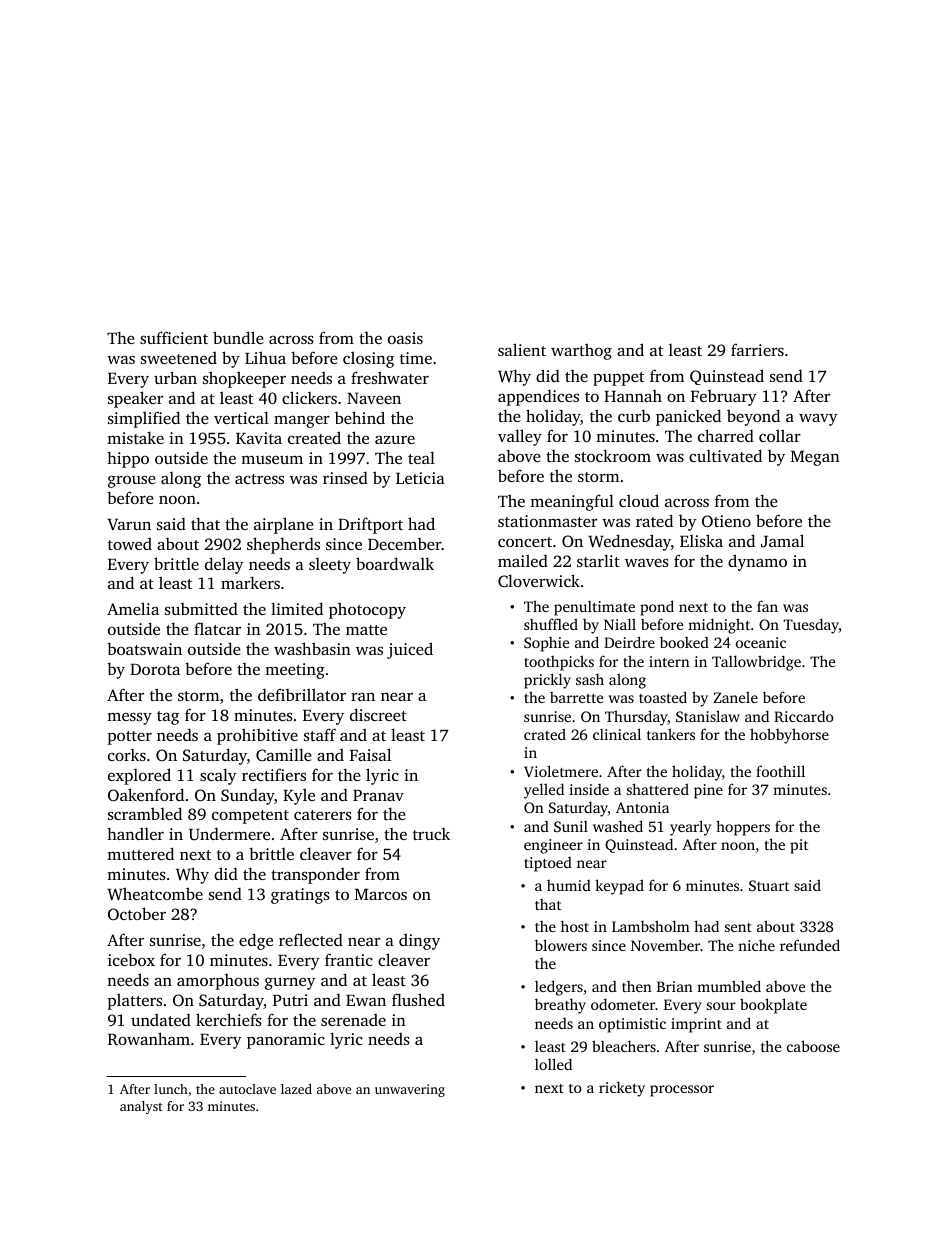  What do you see at coordinates (410, 650) in the screenshot?
I see `juiced` at bounding box center [410, 650].
